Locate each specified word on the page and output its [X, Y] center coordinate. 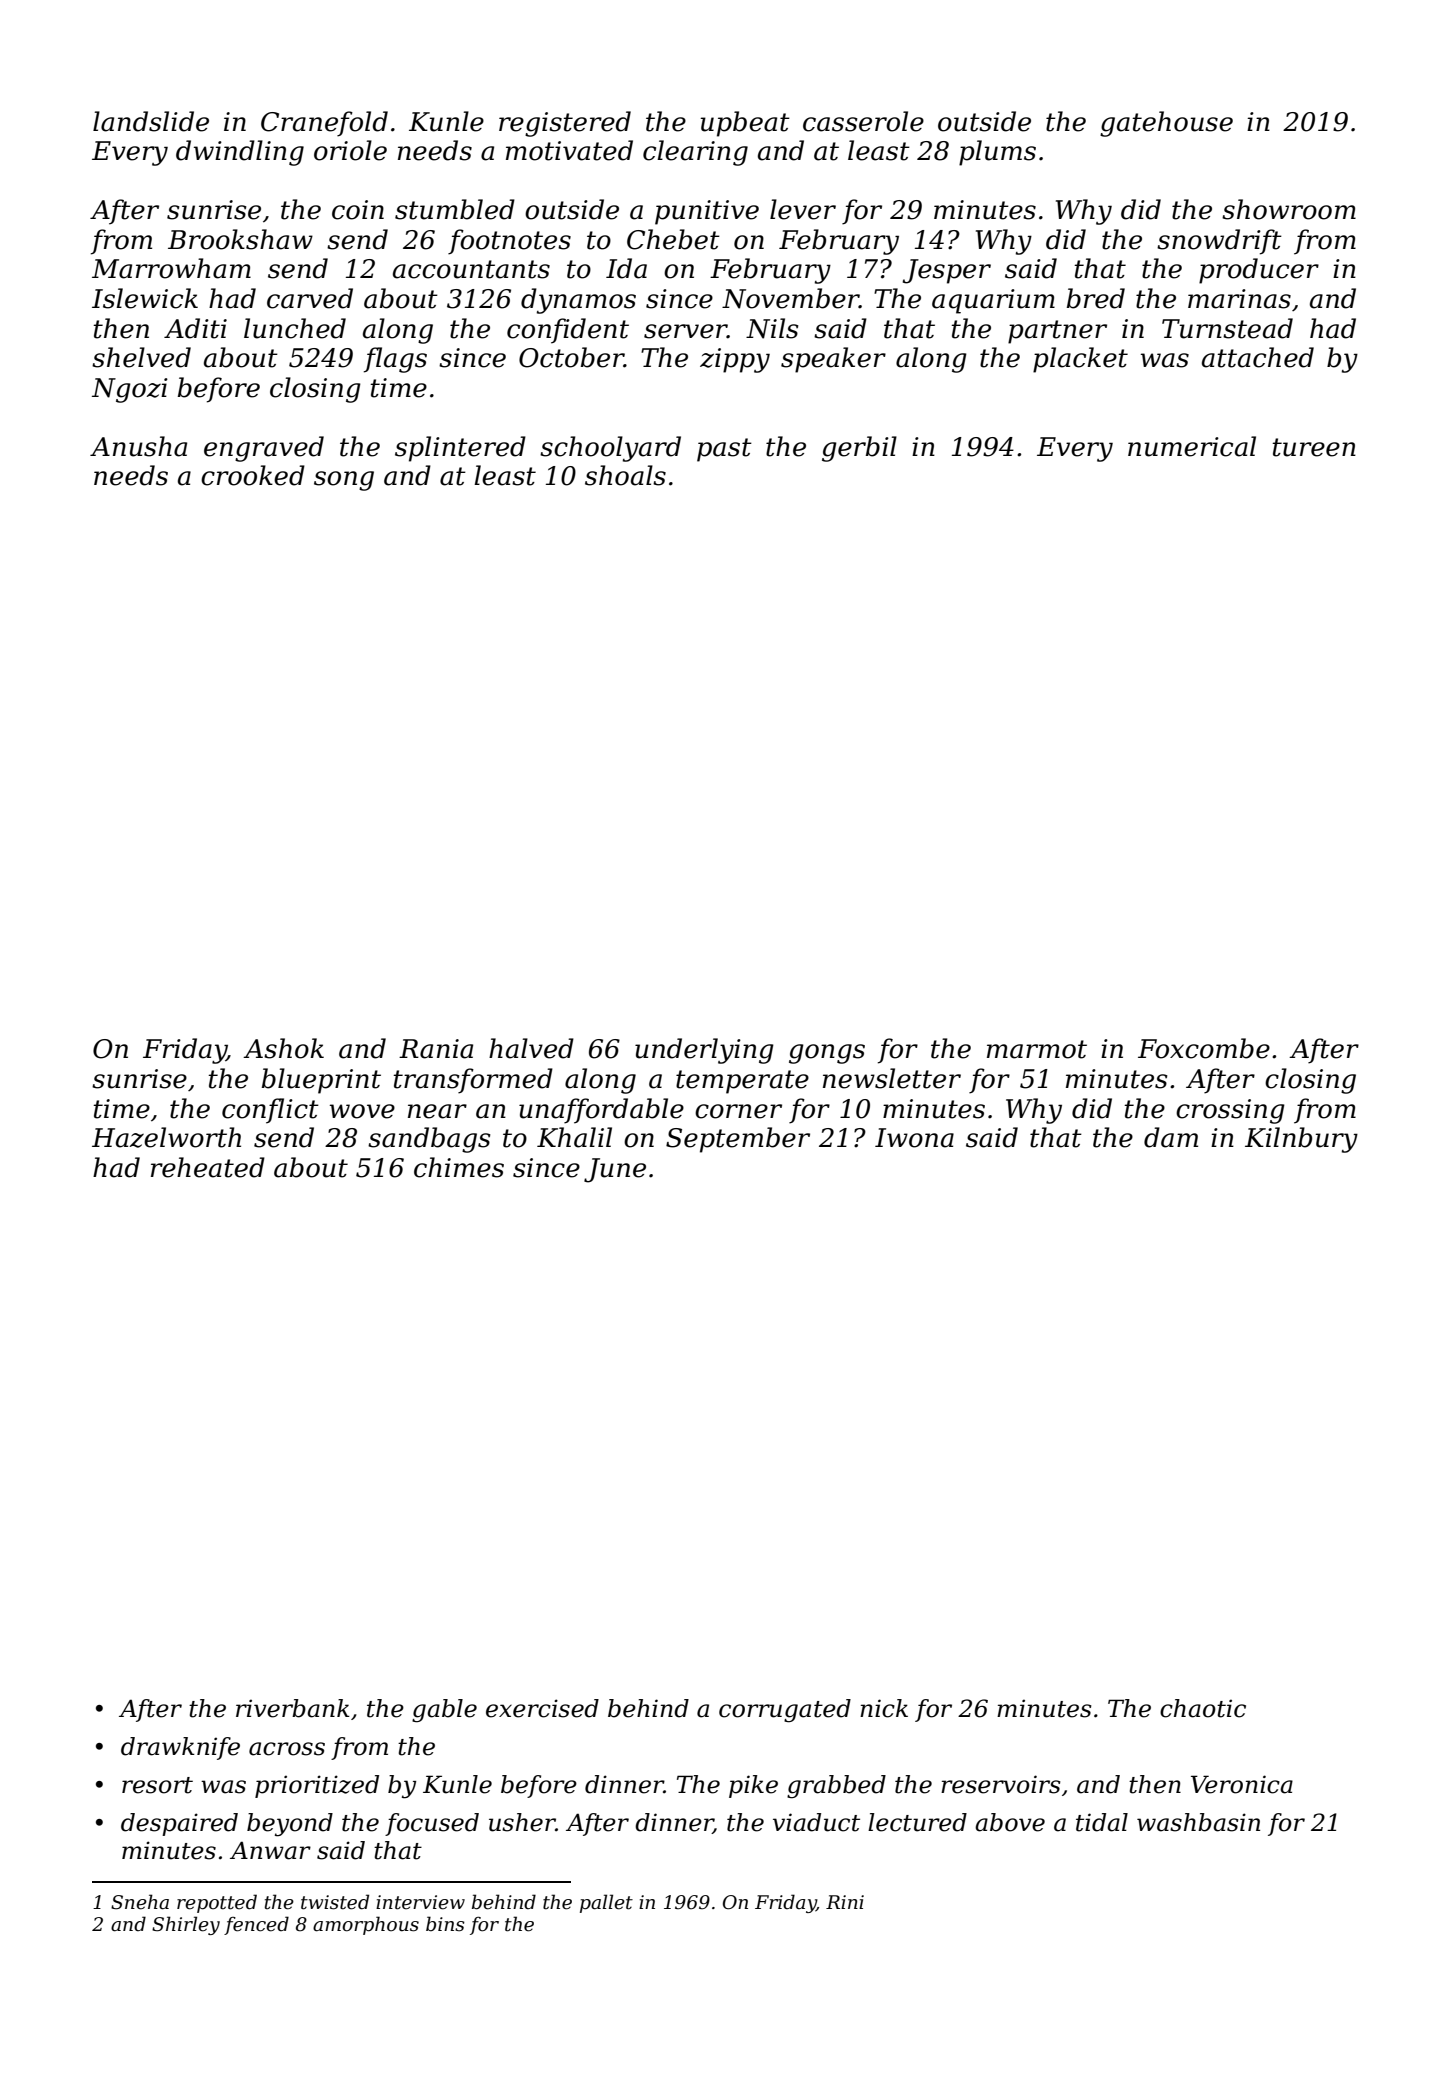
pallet [606, 1903]
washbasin [1198, 1822]
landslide [151, 121]
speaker [833, 360]
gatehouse [1166, 124]
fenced [256, 1925]
